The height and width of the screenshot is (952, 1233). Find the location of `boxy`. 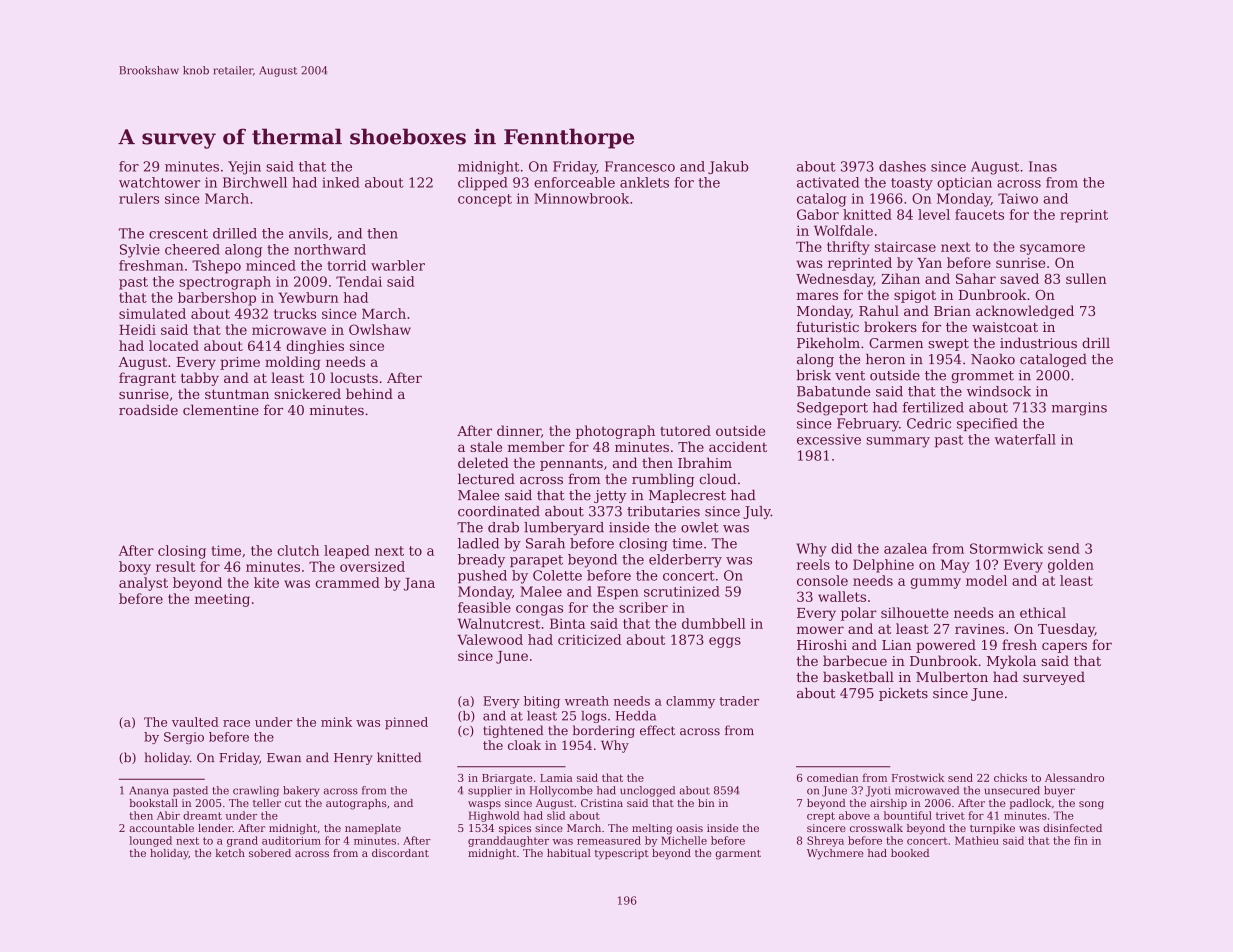

boxy is located at coordinates (135, 568).
